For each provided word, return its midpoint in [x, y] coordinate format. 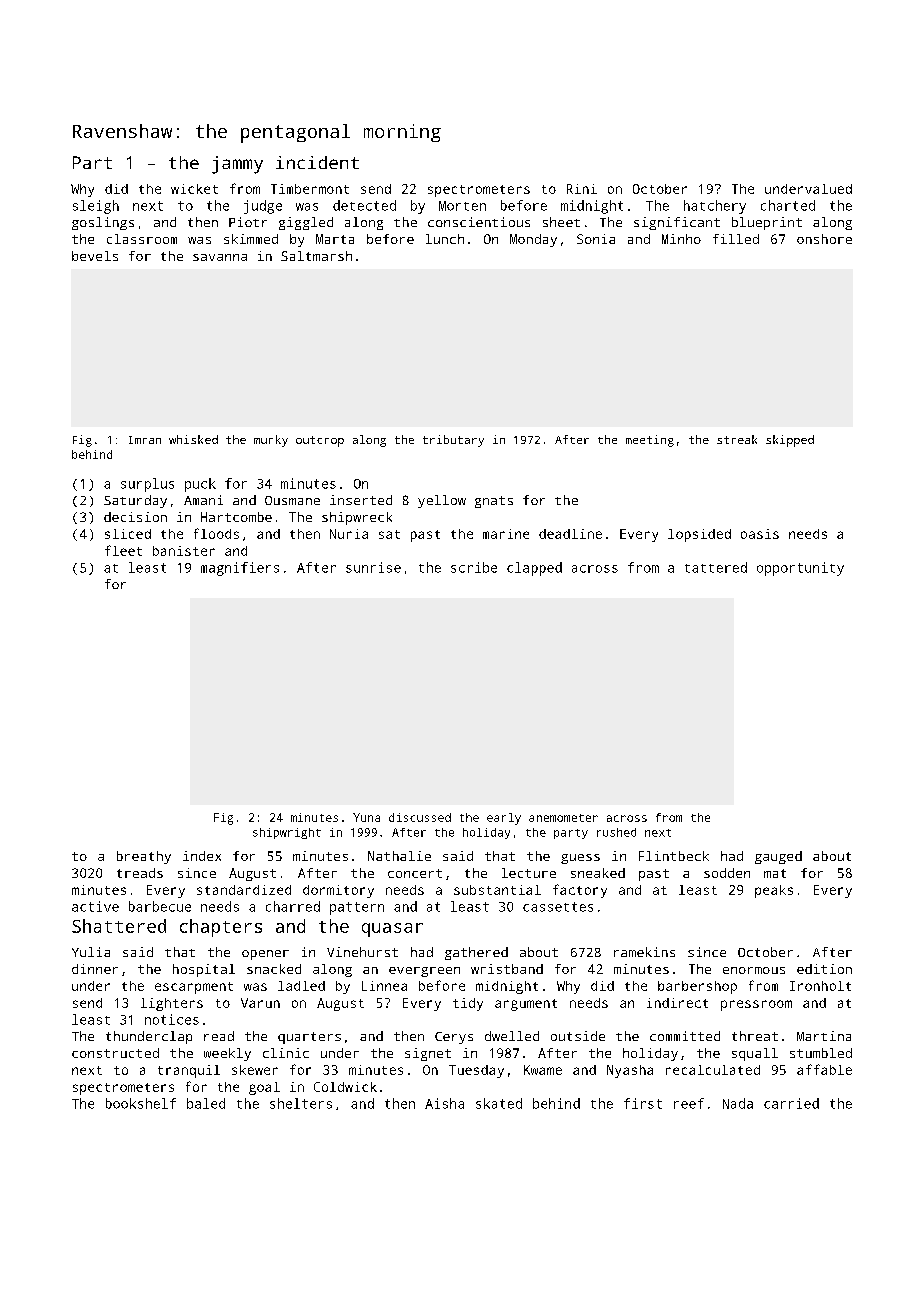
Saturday [135, 501]
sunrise [373, 567]
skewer [255, 1070]
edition [824, 969]
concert [415, 873]
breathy [144, 857]
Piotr [248, 222]
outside [578, 1036]
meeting [650, 441]
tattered [716, 567]
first [643, 1103]
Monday [533, 240]
